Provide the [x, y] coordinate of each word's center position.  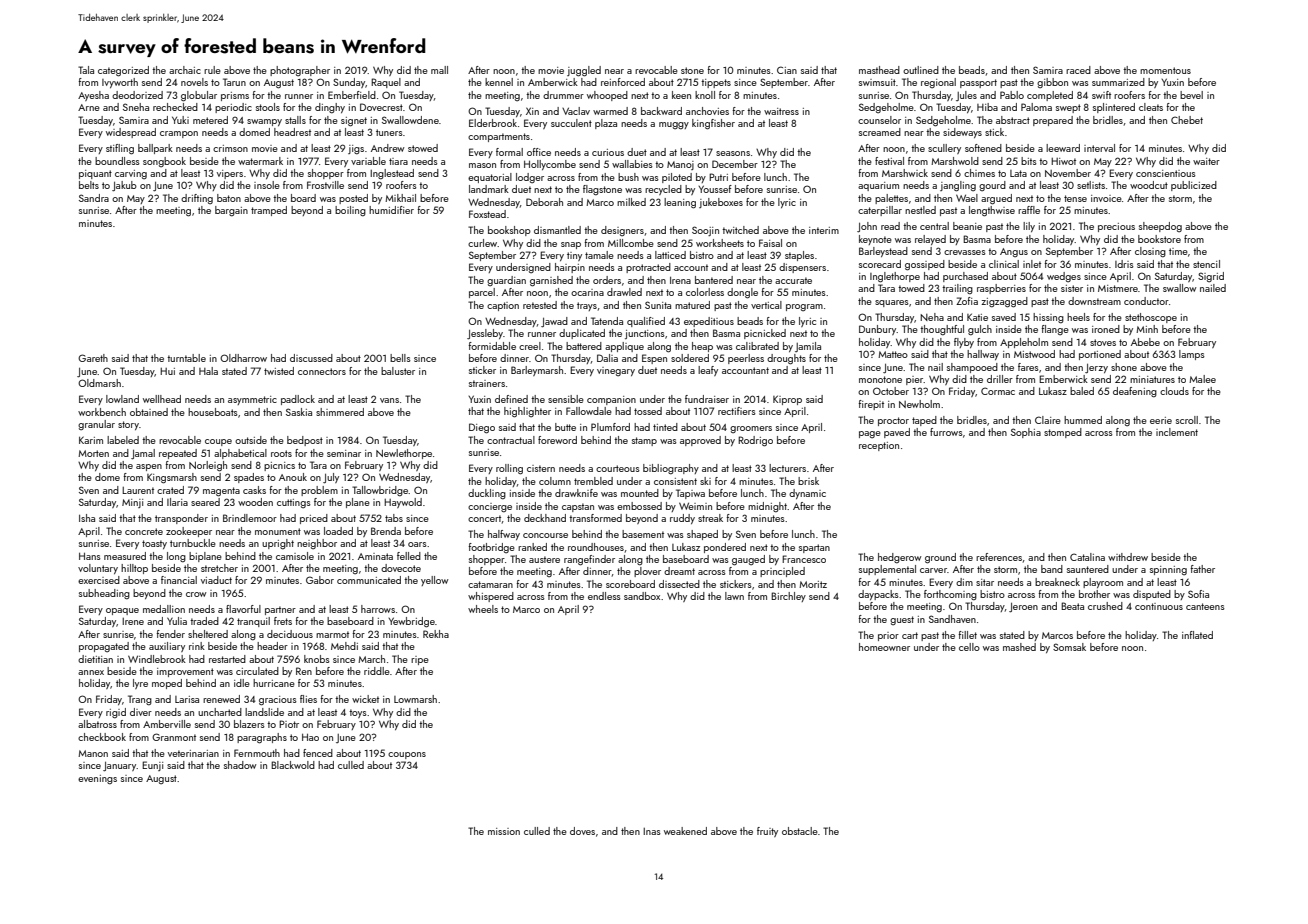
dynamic [807, 494]
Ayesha [93, 96]
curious [608, 152]
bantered [714, 280]
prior [888, 636]
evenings [97, 780]
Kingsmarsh [172, 478]
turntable [186, 358]
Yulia [177, 621]
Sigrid [1211, 277]
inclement [1177, 432]
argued [996, 199]
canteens [1205, 606]
